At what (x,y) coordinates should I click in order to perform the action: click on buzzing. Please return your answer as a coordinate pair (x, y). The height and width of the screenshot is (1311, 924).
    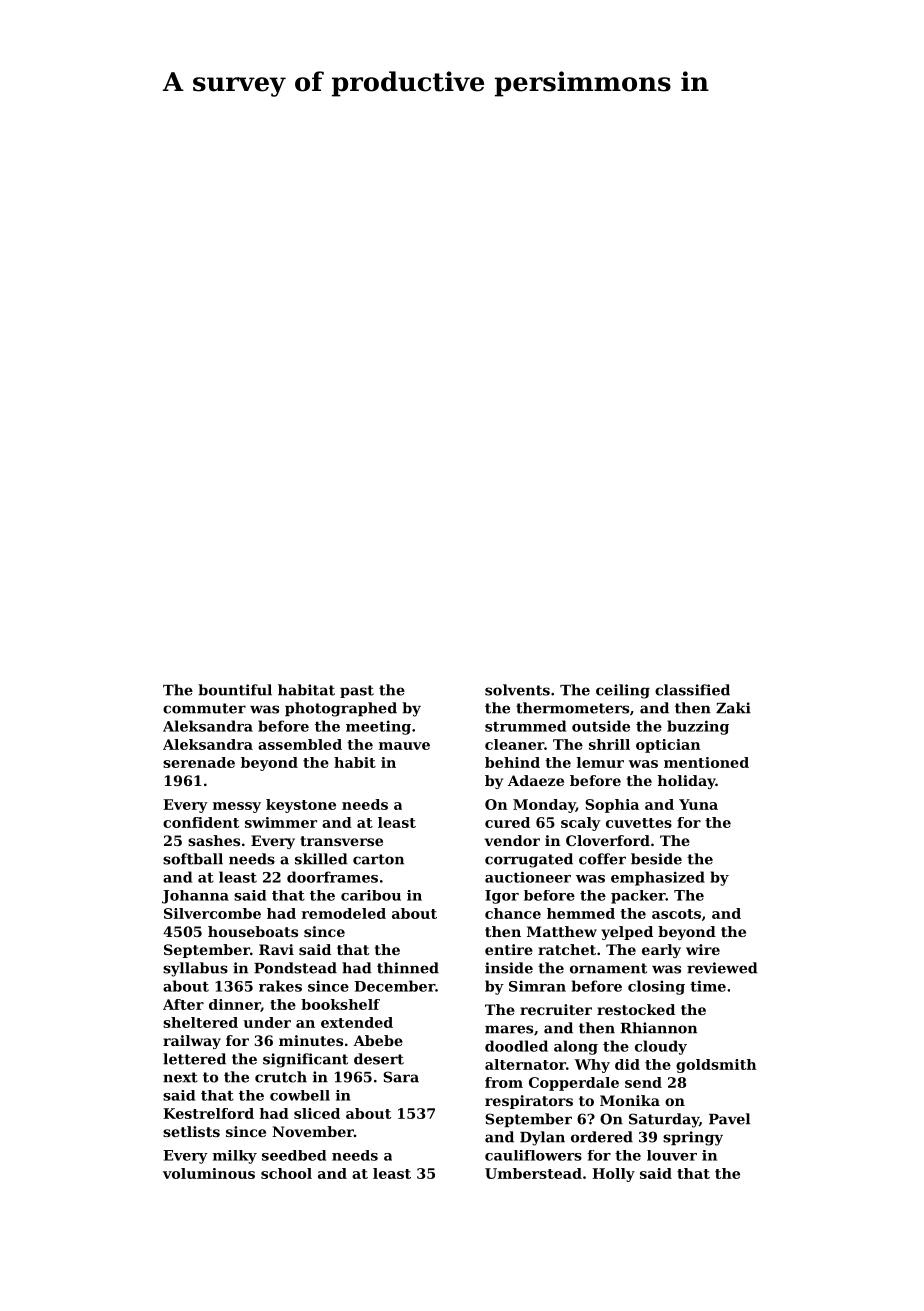
    Looking at the image, I should click on (698, 727).
